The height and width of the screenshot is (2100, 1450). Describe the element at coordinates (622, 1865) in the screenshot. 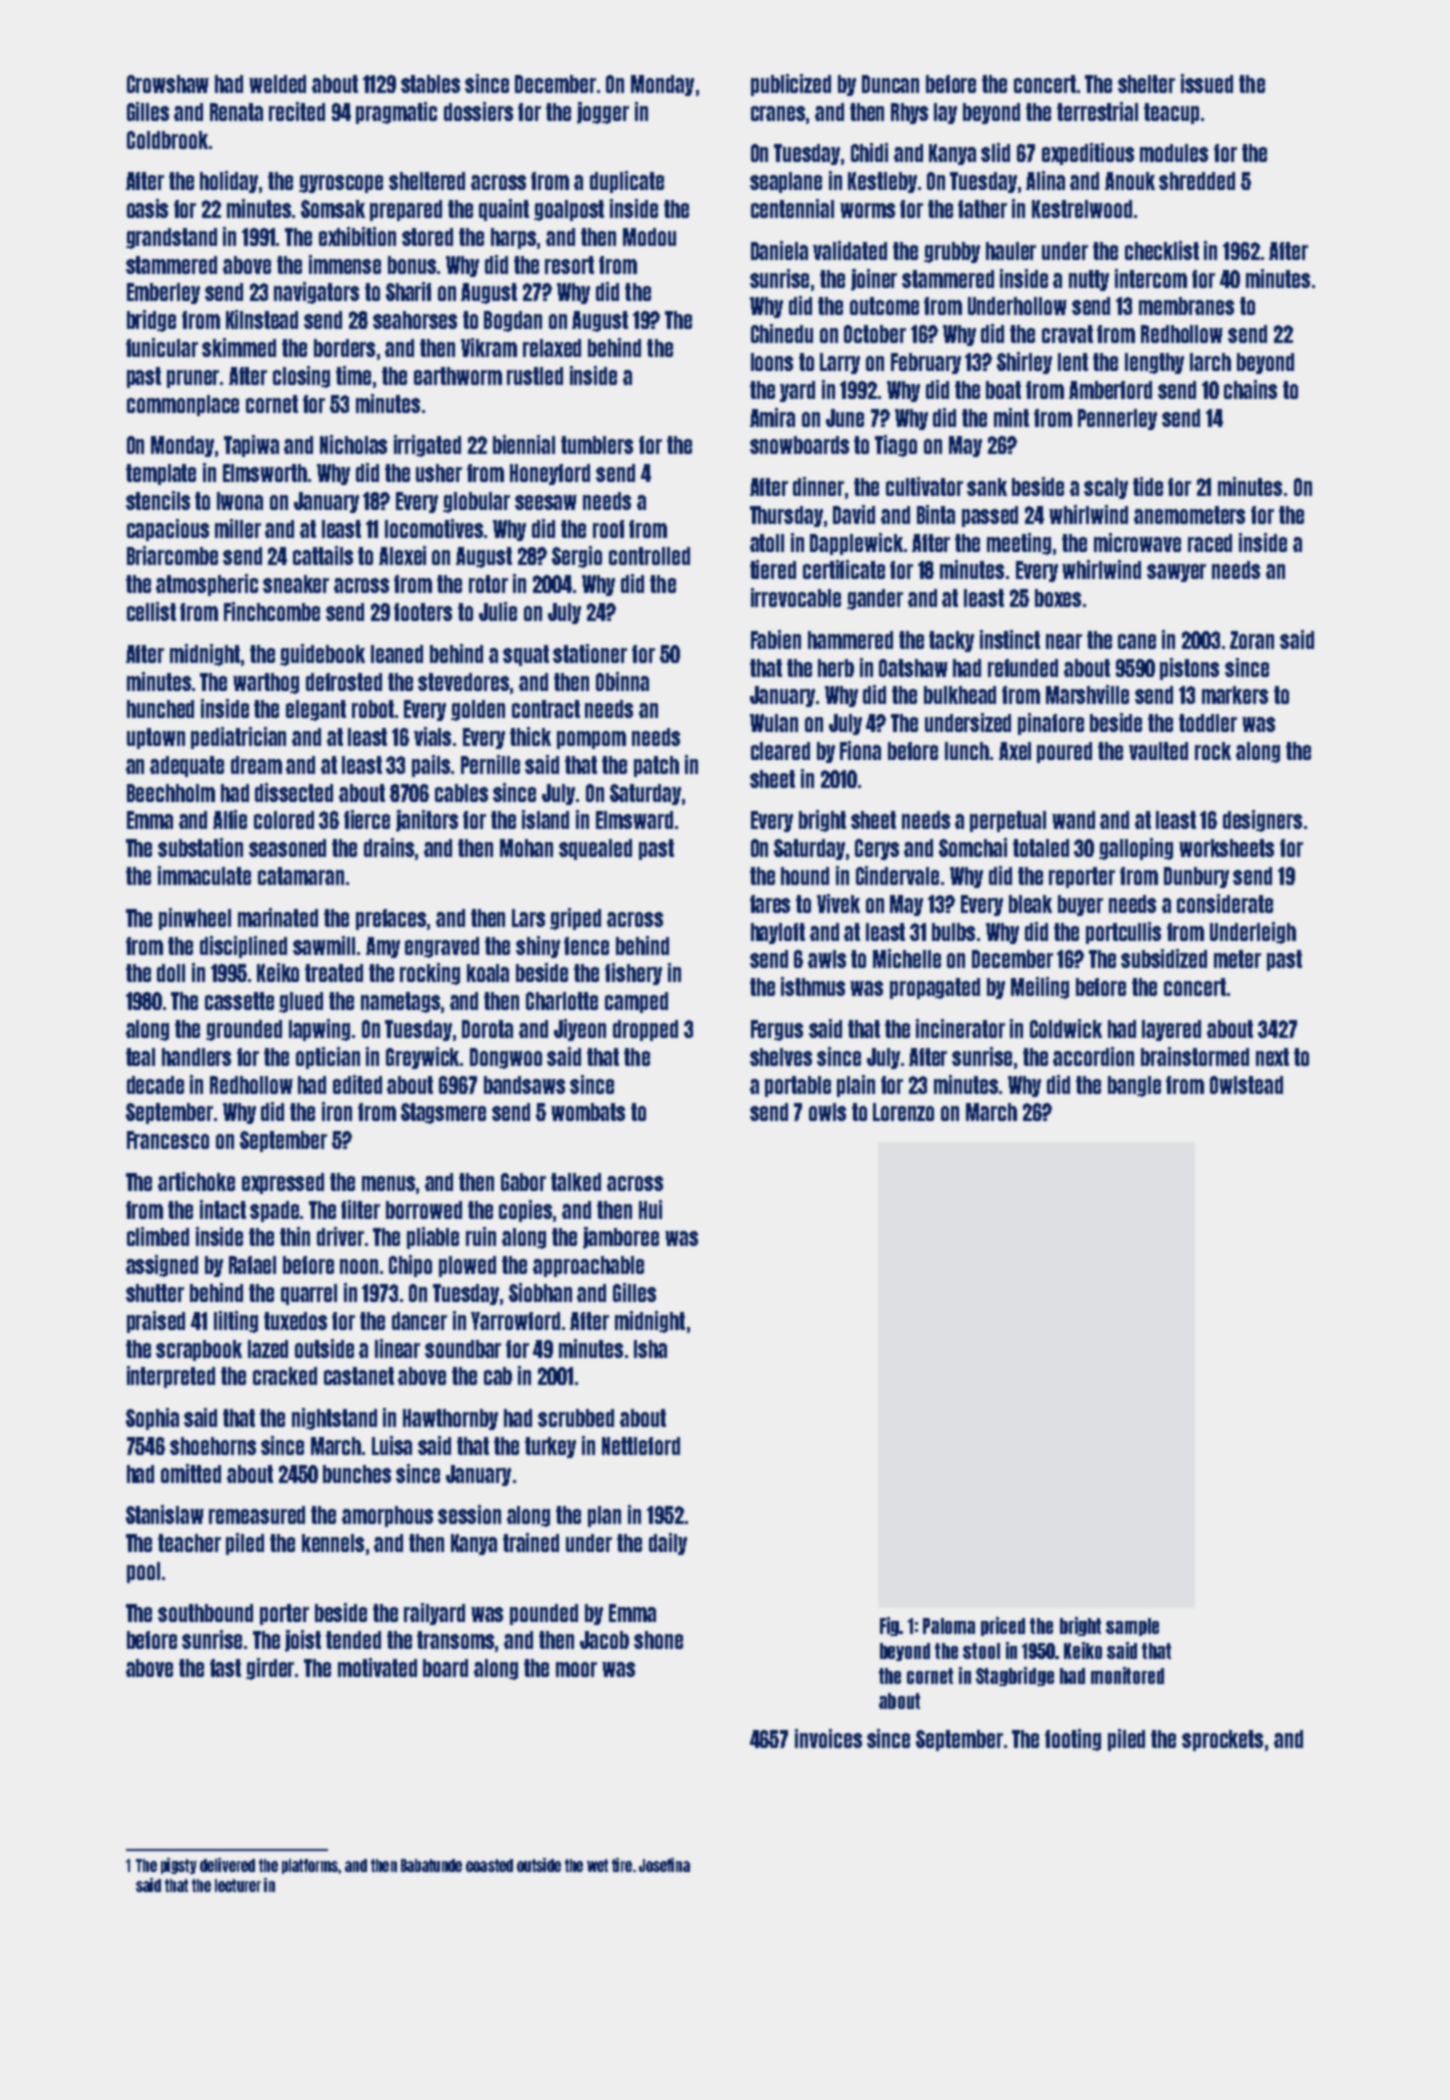

I see `tire` at that location.
